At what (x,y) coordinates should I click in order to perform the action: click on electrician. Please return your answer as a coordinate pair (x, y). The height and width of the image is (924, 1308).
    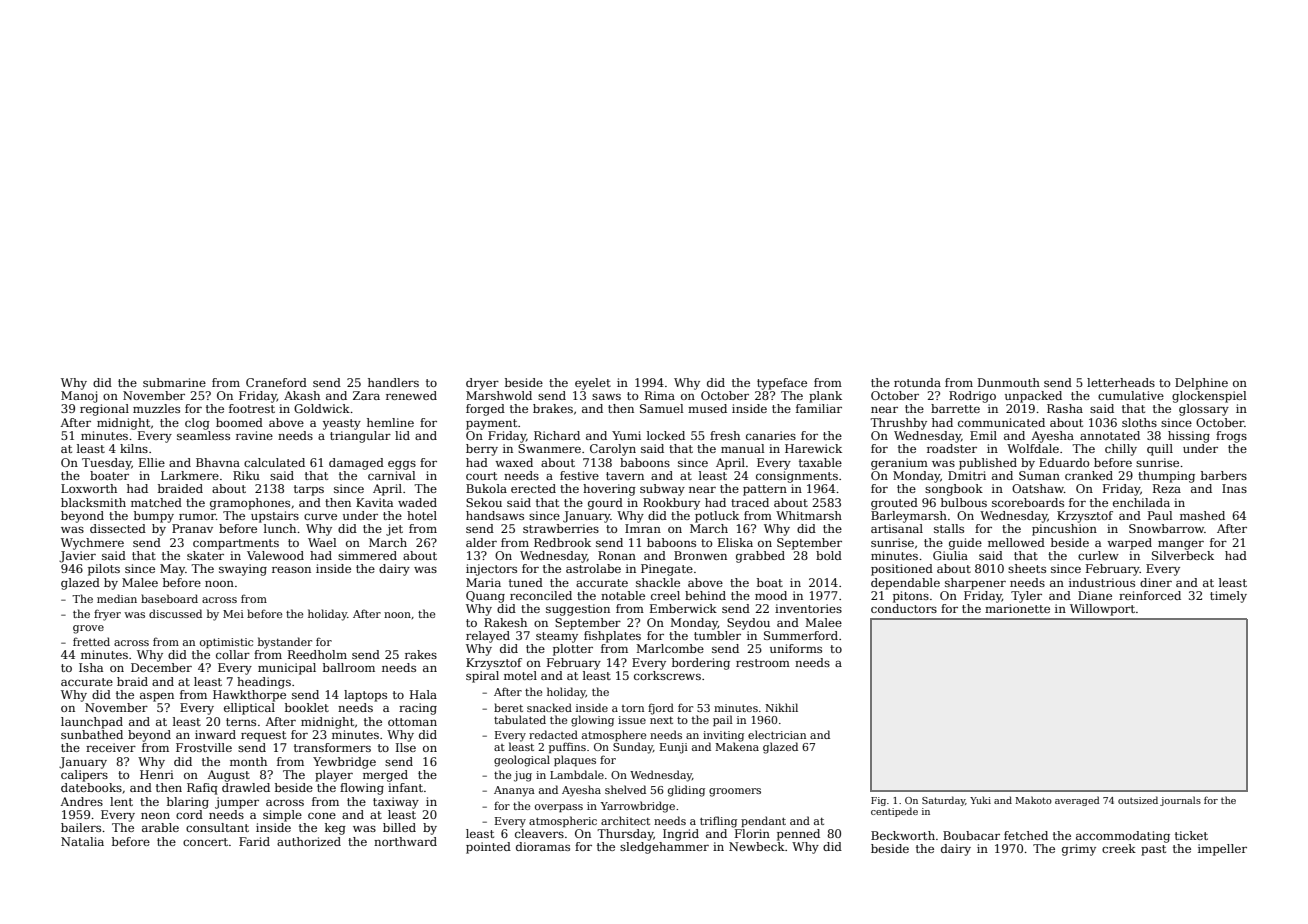
    Looking at the image, I should click on (777, 734).
